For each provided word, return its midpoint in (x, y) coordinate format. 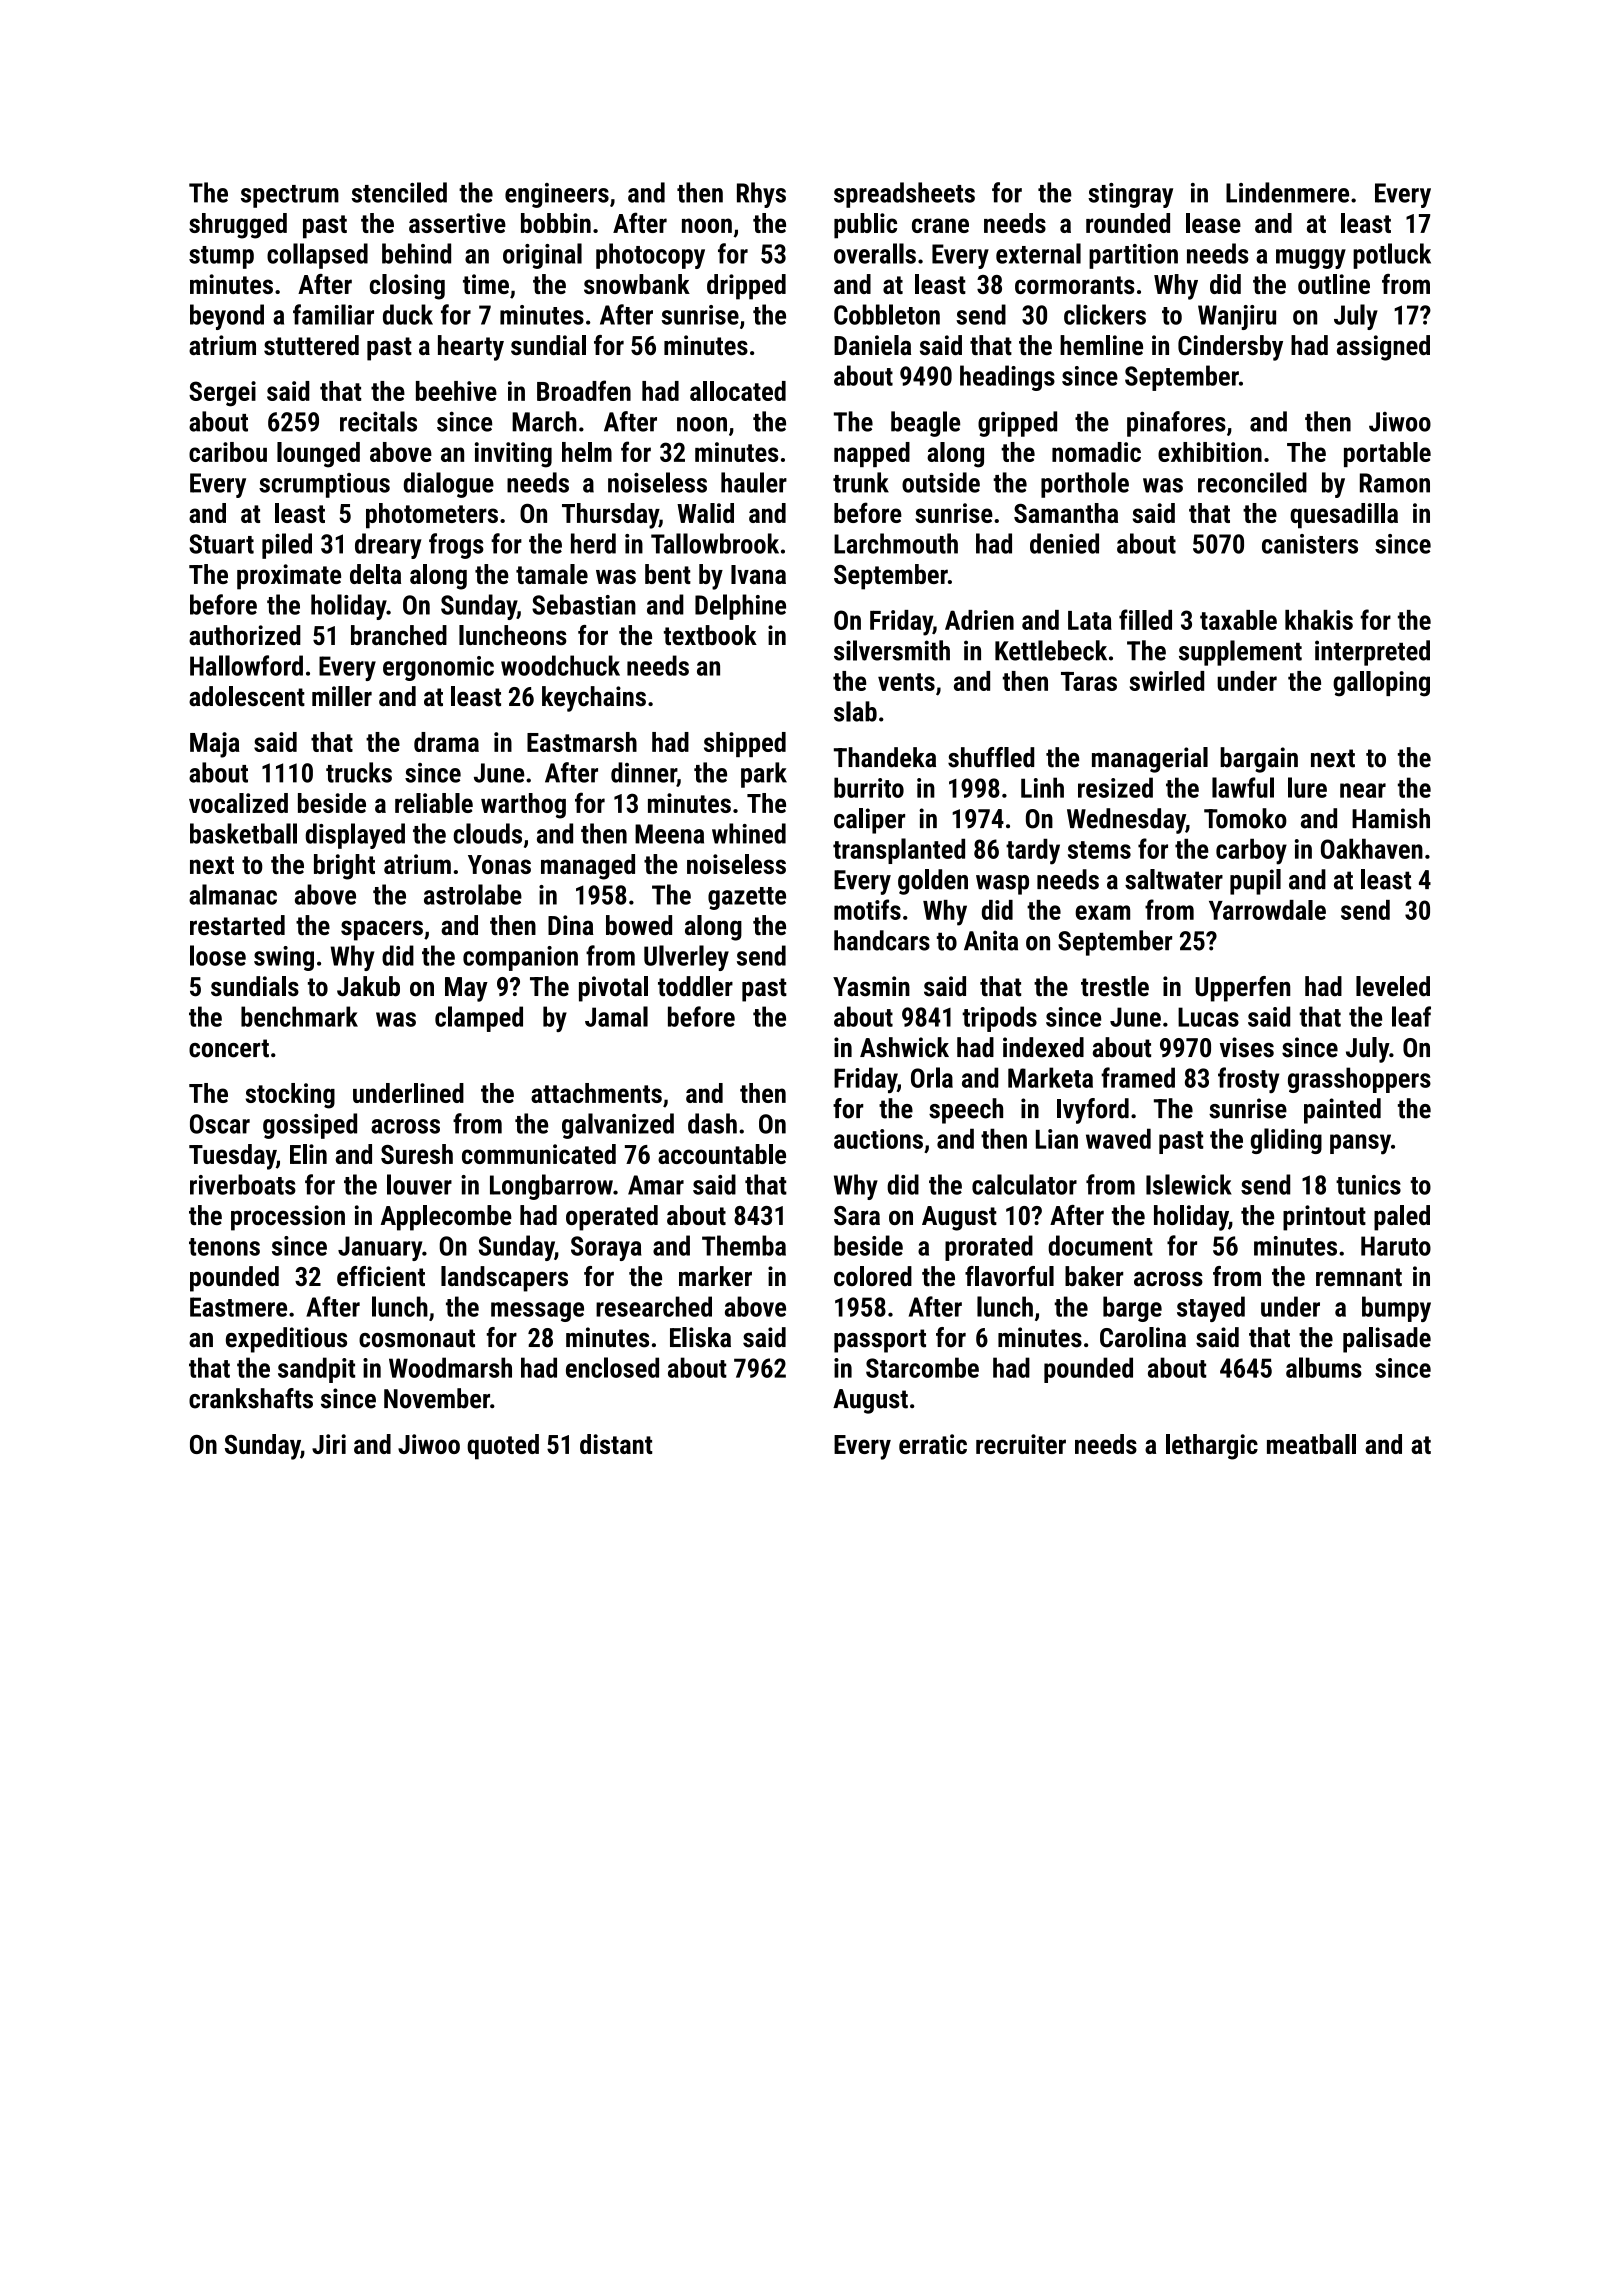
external (1038, 253)
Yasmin (871, 986)
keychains (594, 699)
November (437, 1398)
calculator (1024, 1184)
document (1100, 1245)
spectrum (290, 196)
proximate (289, 577)
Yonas (499, 864)
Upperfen (1242, 989)
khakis (1319, 620)
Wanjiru (1237, 317)
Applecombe (446, 1218)
